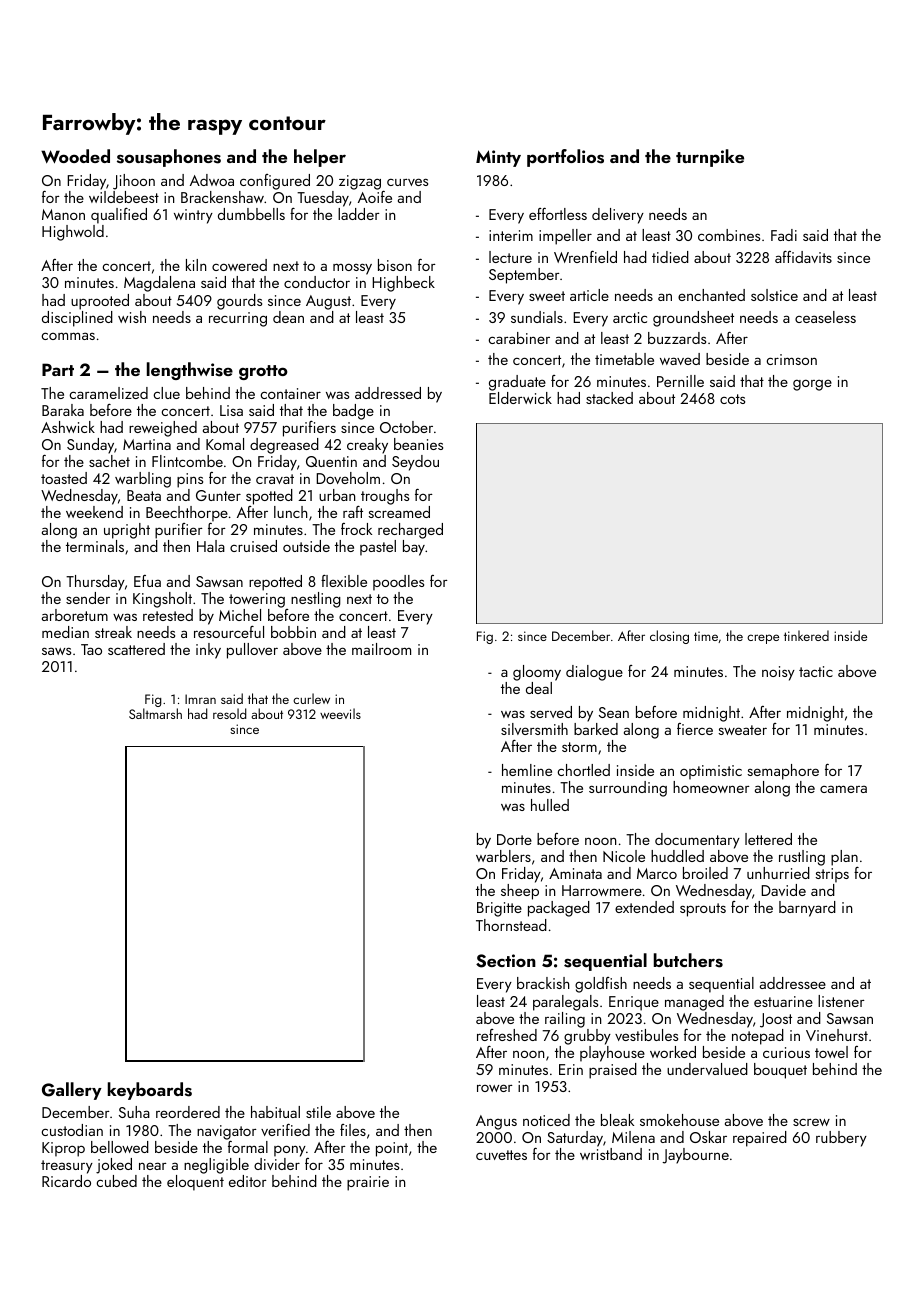  Describe the element at coordinates (230, 713) in the page. I see `resold` at that location.
